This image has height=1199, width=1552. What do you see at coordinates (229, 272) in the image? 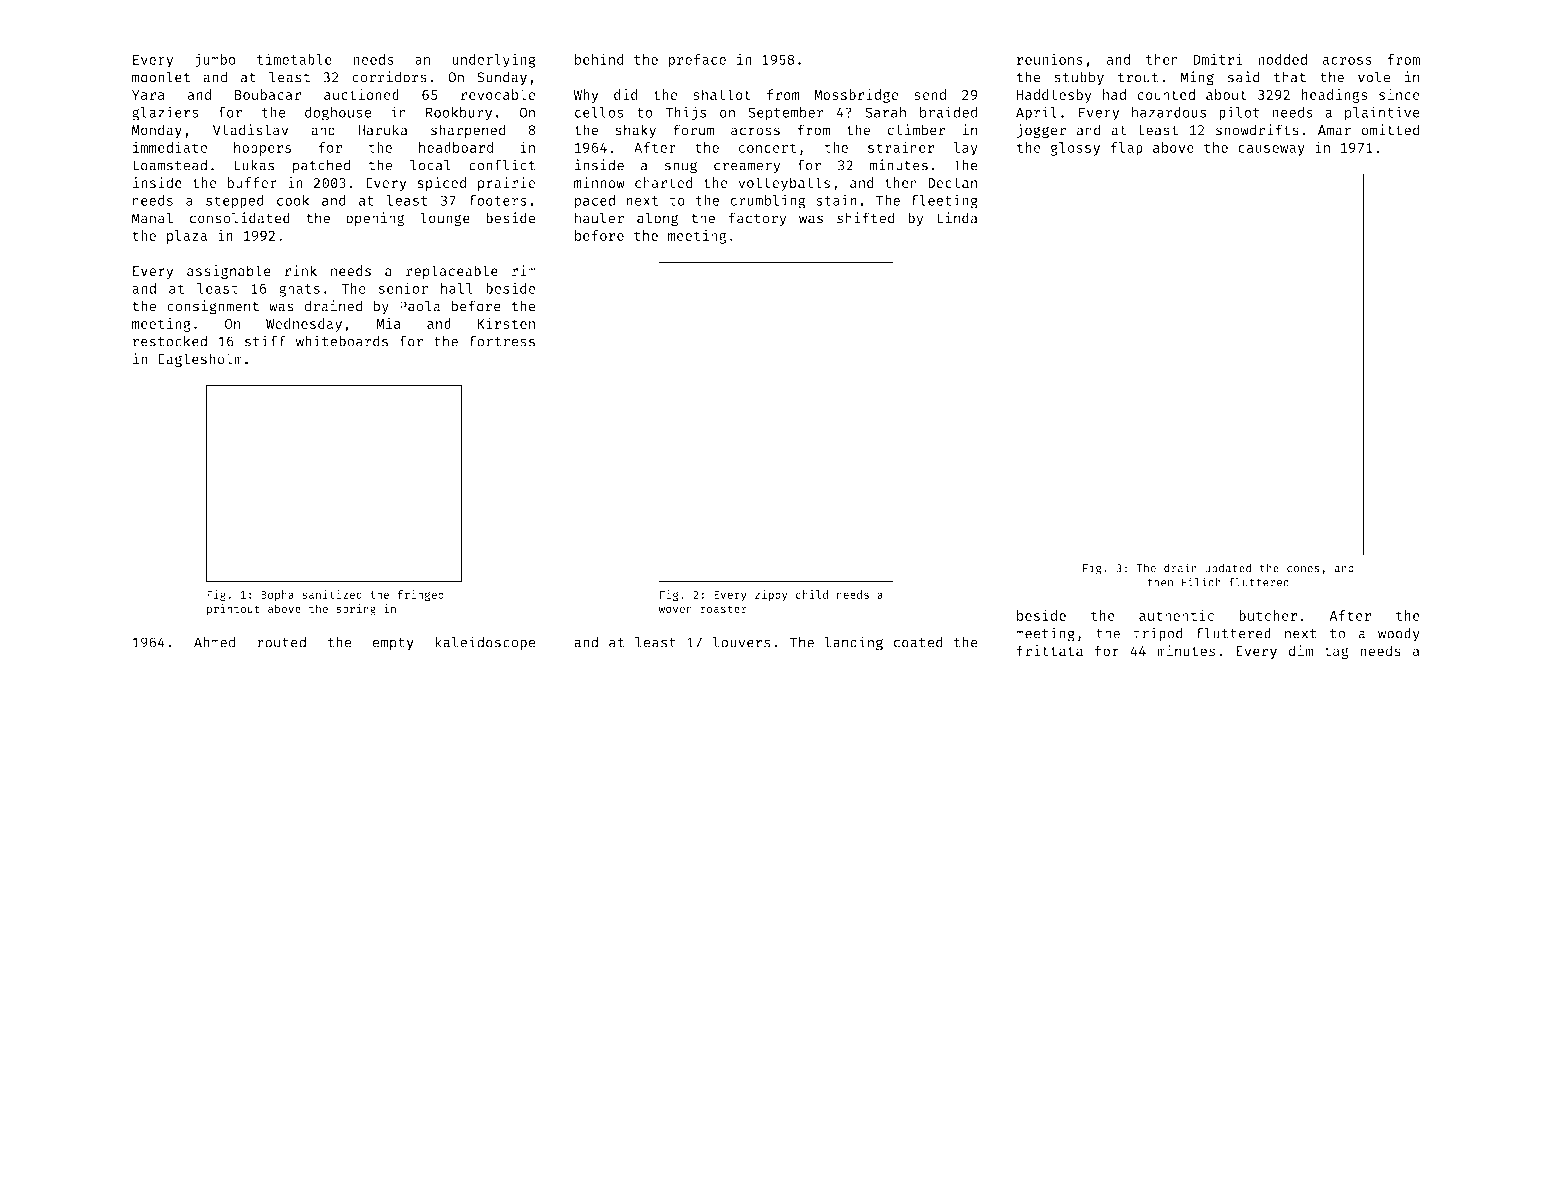
I see `assignable` at bounding box center [229, 272].
